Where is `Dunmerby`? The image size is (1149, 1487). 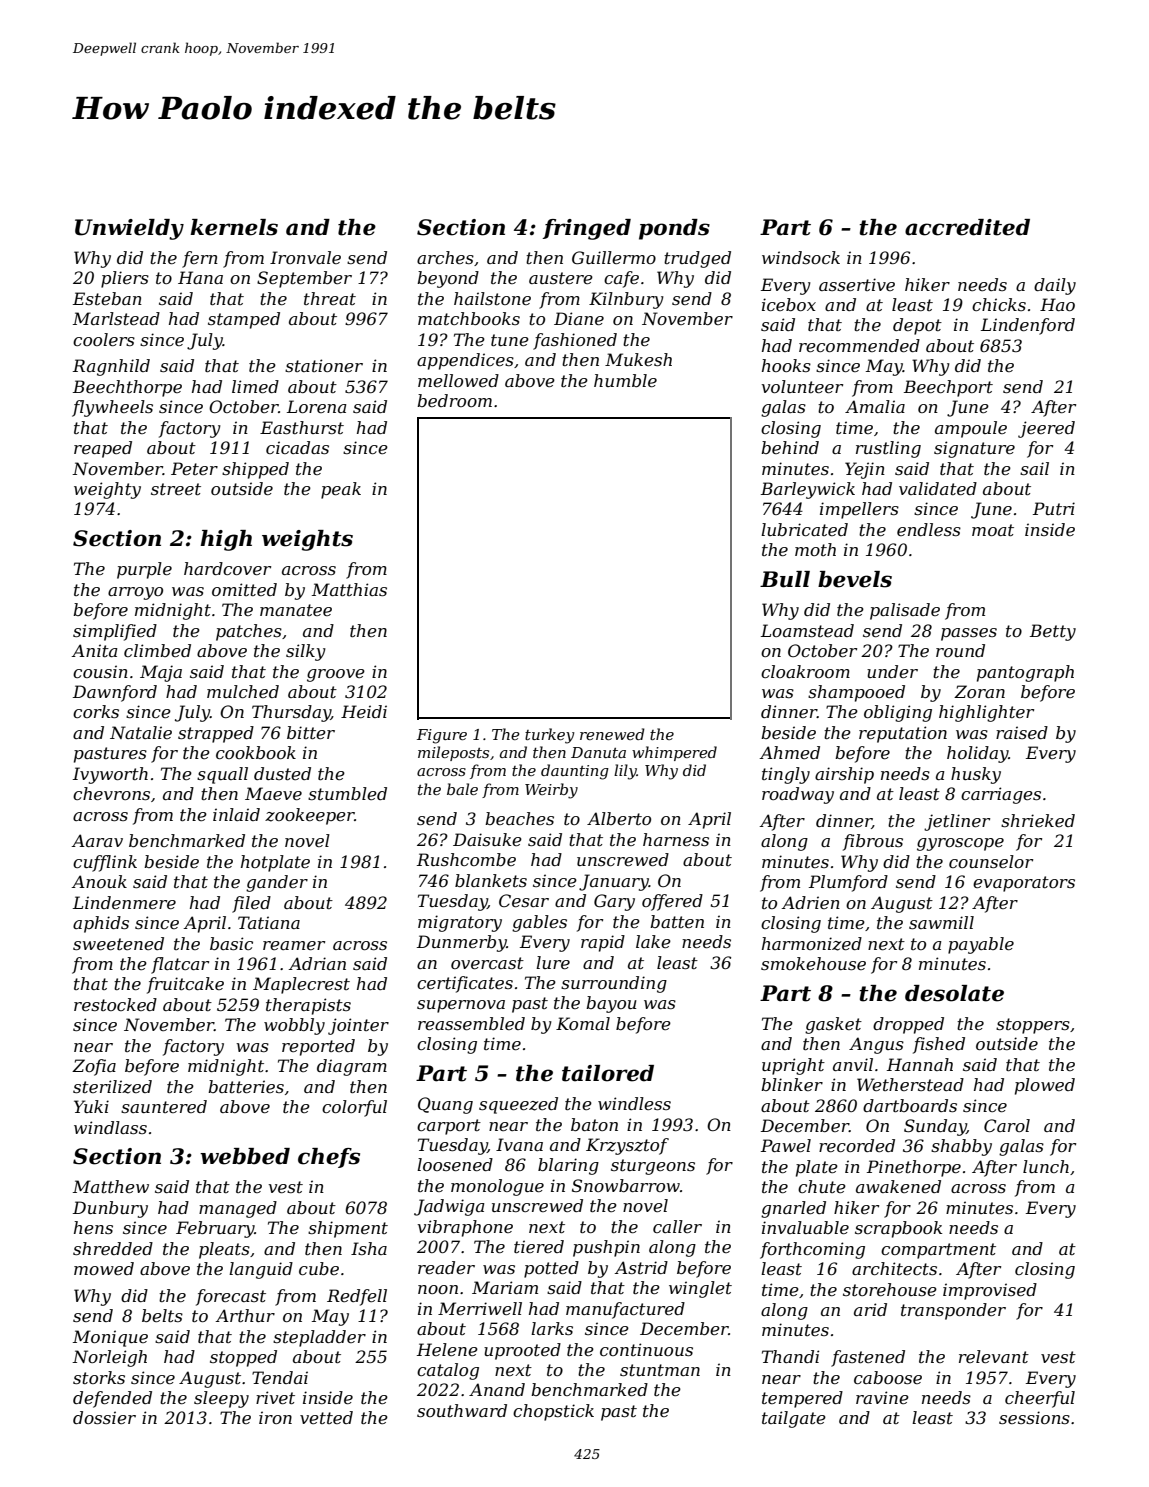
Dunmerby is located at coordinates (462, 943).
